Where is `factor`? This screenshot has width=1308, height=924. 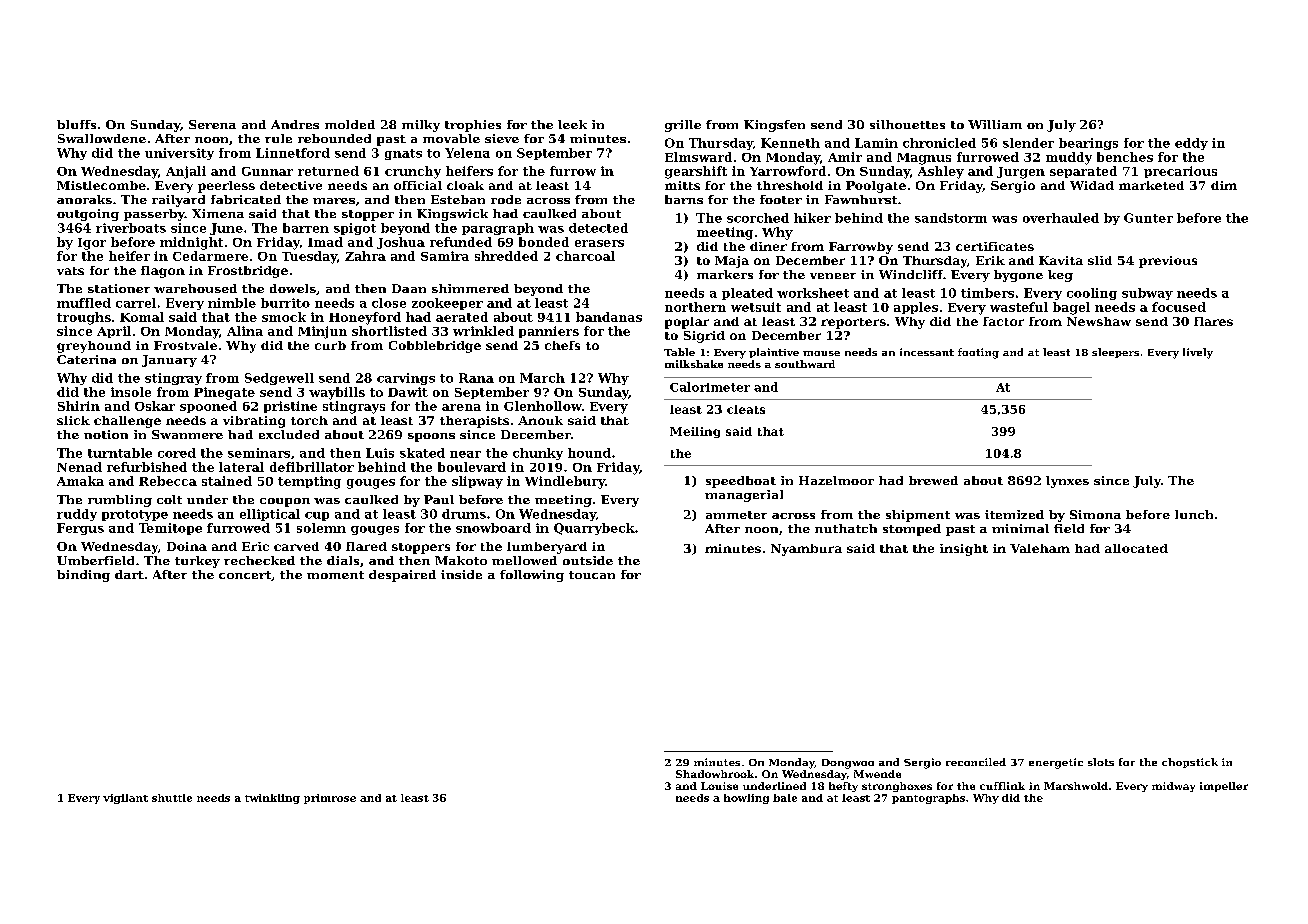
factor is located at coordinates (1003, 321).
